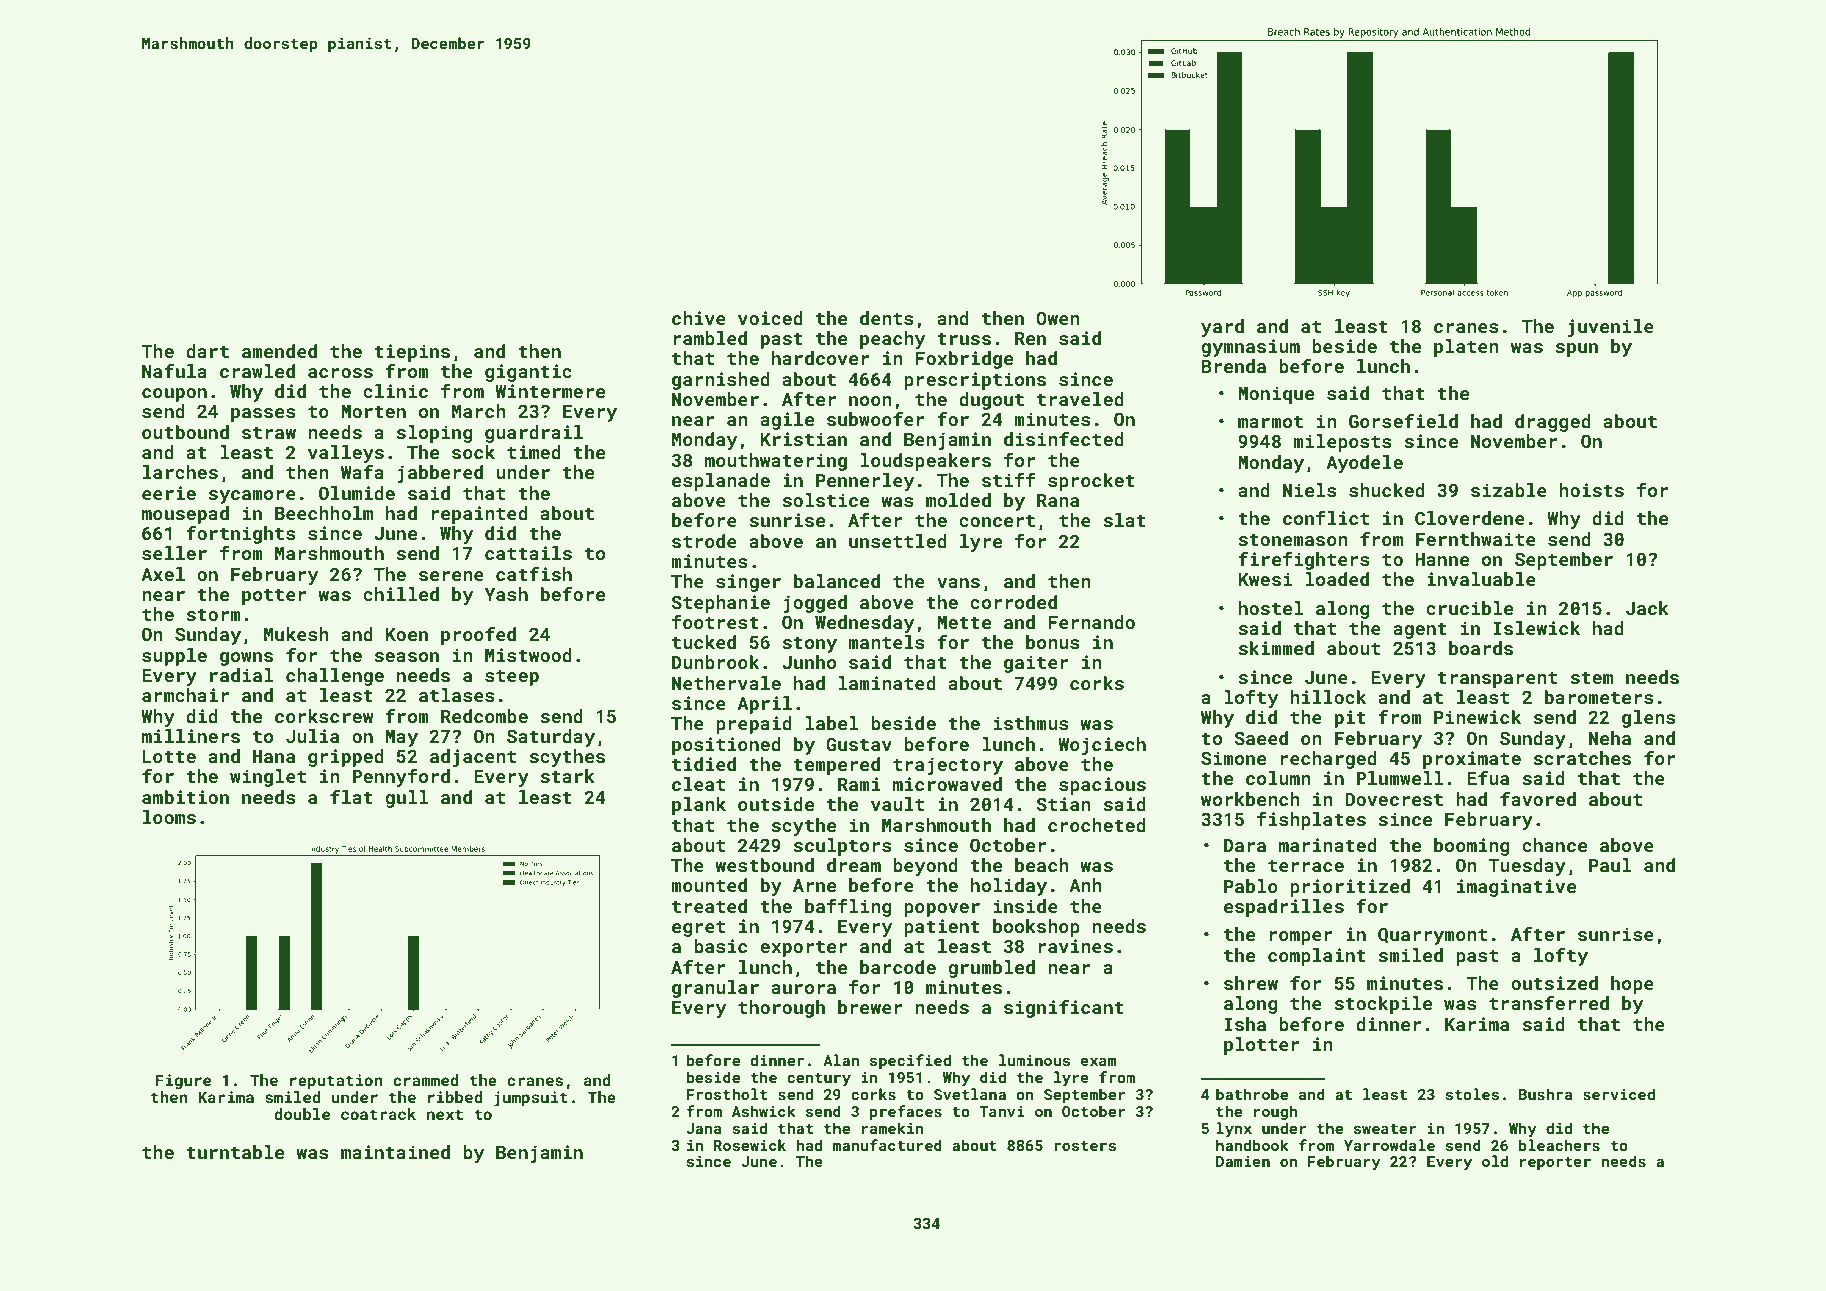 The height and width of the document is (1291, 1826). Describe the element at coordinates (395, 1152) in the document. I see `maintained` at that location.
